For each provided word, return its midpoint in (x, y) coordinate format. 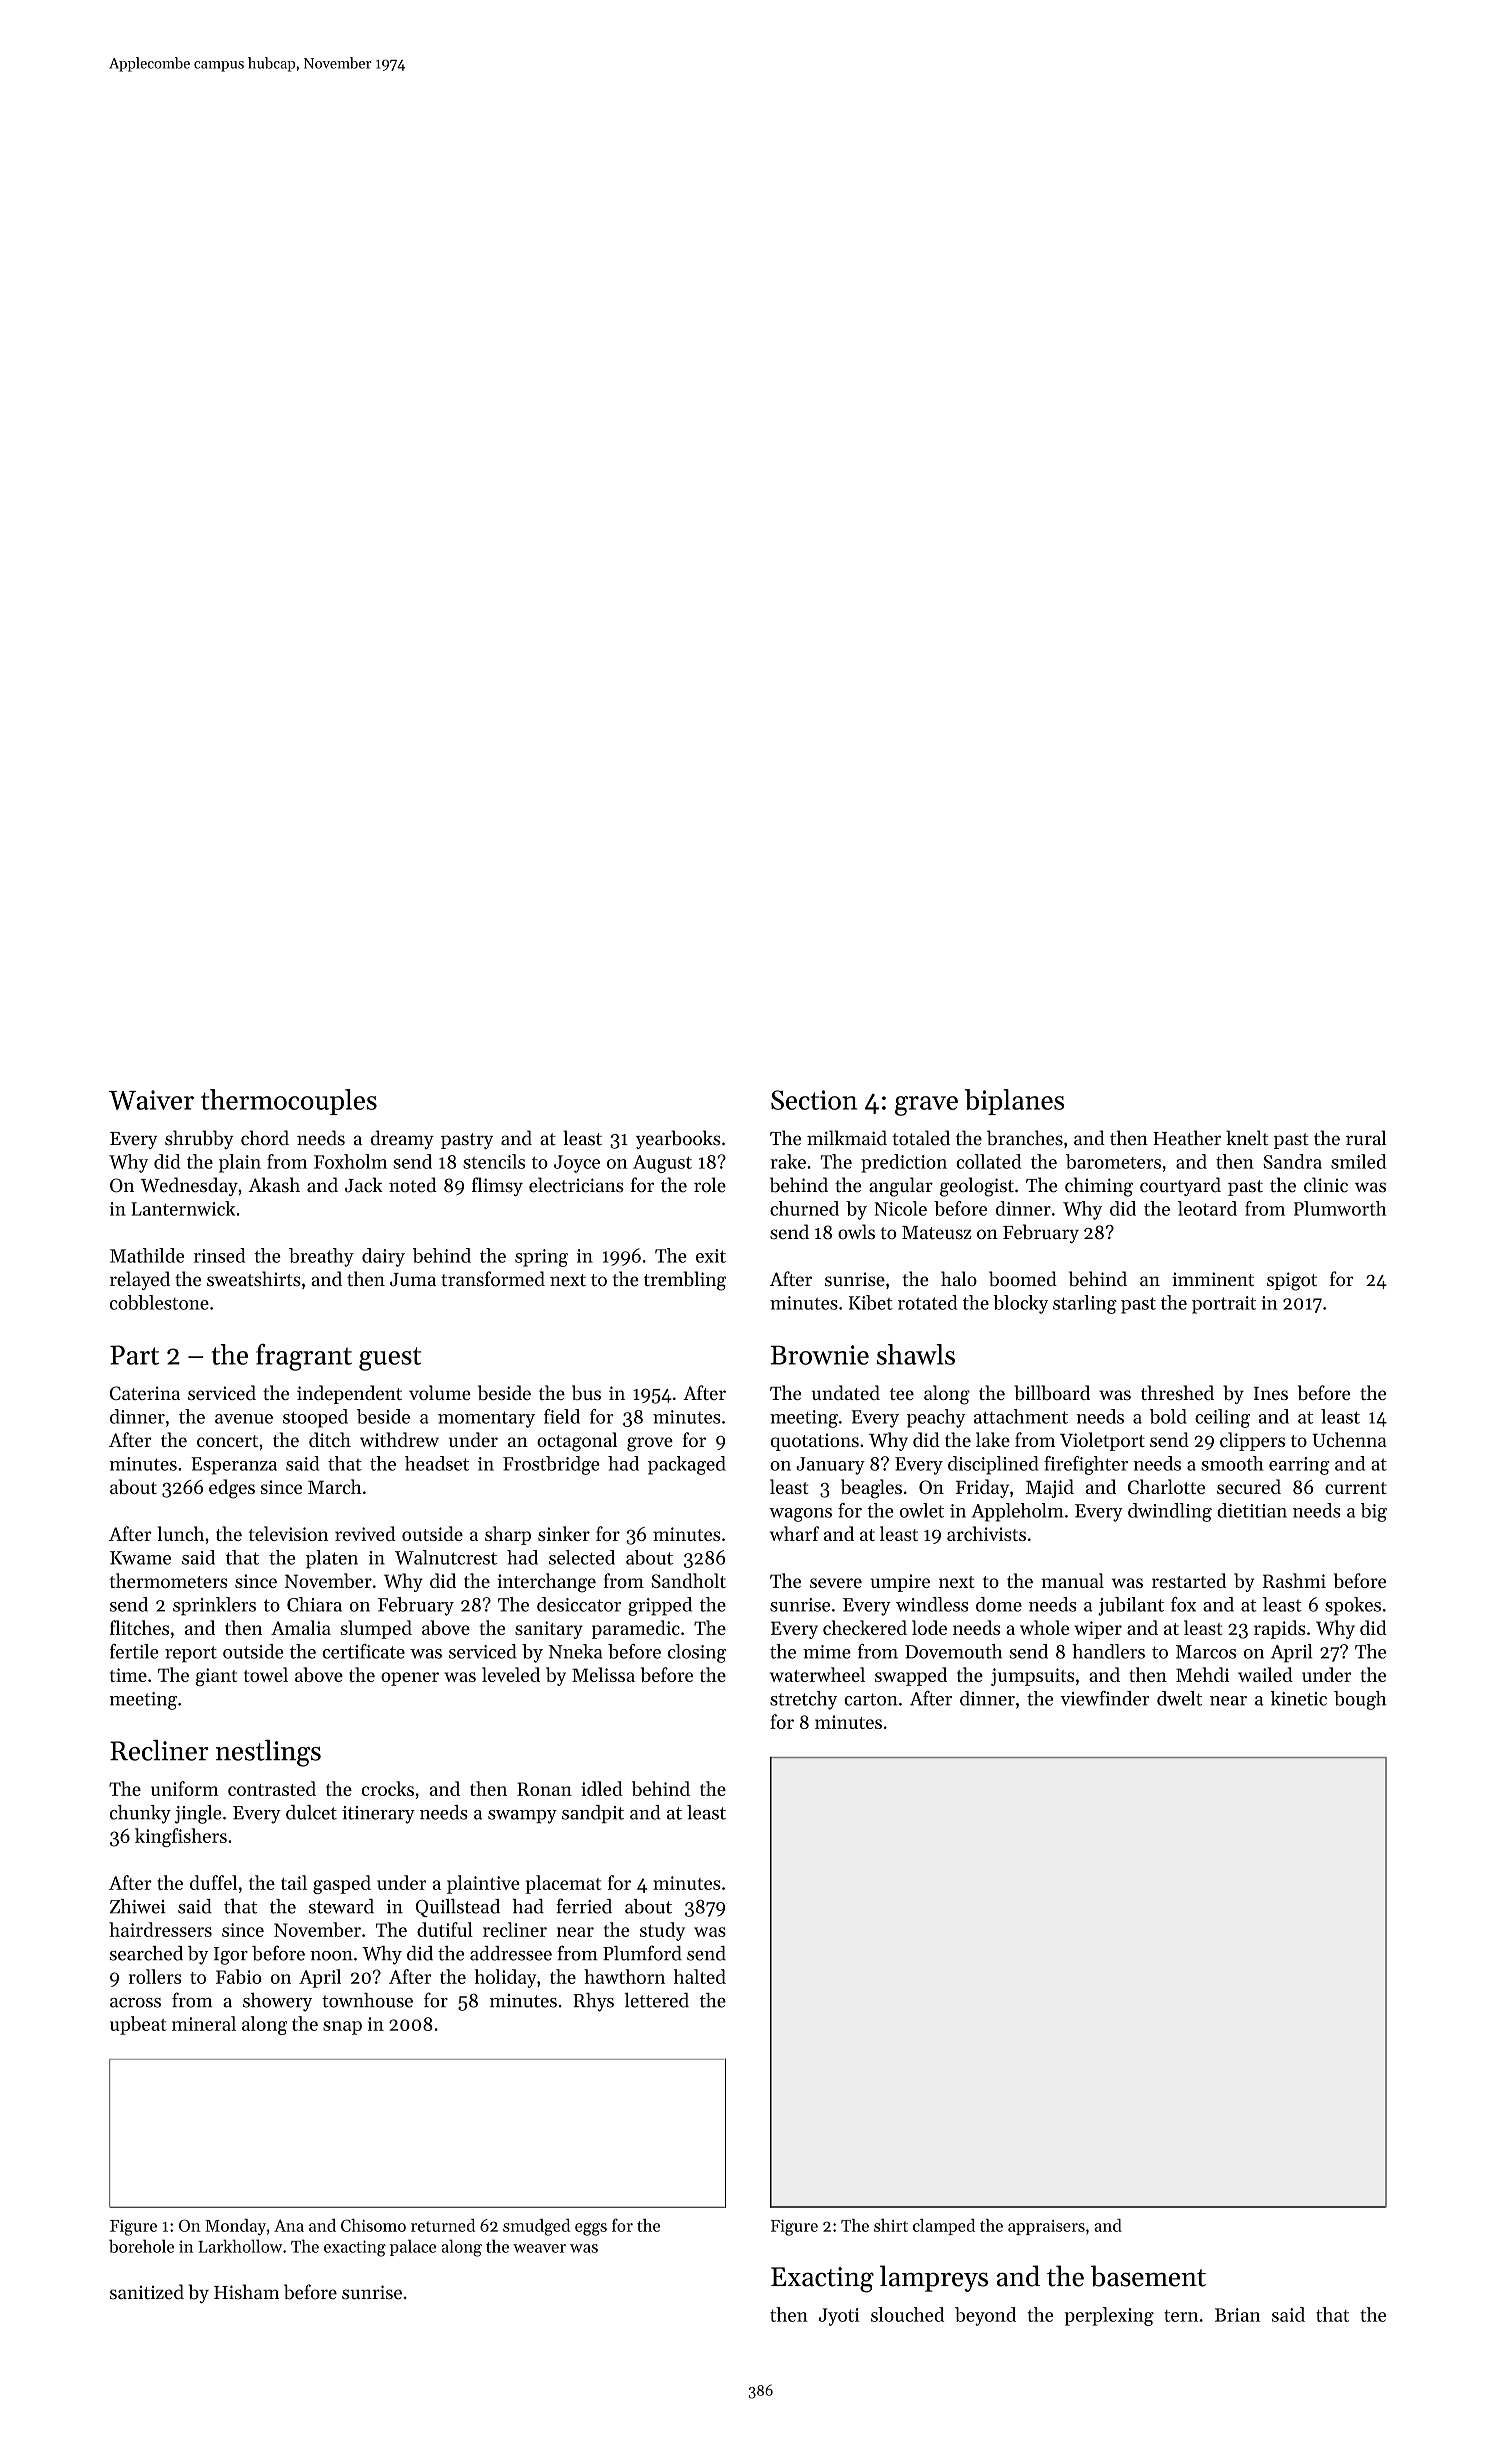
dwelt (1179, 1698)
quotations (815, 1442)
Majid (1050, 1488)
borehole (141, 2246)
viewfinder (1104, 1698)
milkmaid (847, 1138)
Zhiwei (137, 1906)
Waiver (151, 1100)
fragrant (304, 1357)
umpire (900, 1583)
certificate (363, 1651)
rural (1366, 1138)
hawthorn (624, 1976)
